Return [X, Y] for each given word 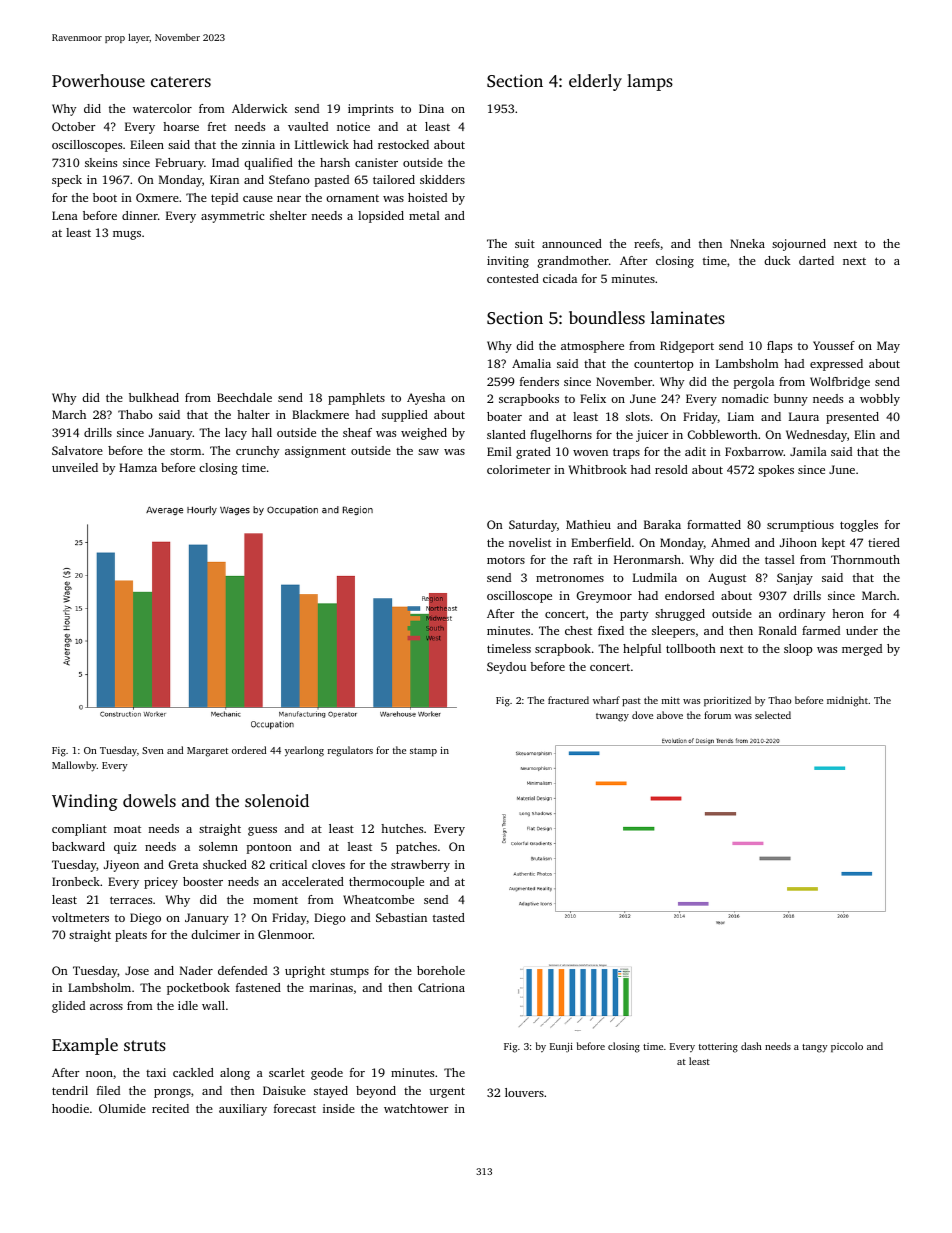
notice [353, 126]
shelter [288, 215]
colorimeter [518, 469]
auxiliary [243, 1110]
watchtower [416, 1108]
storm [185, 451]
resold [671, 469]
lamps [650, 82]
